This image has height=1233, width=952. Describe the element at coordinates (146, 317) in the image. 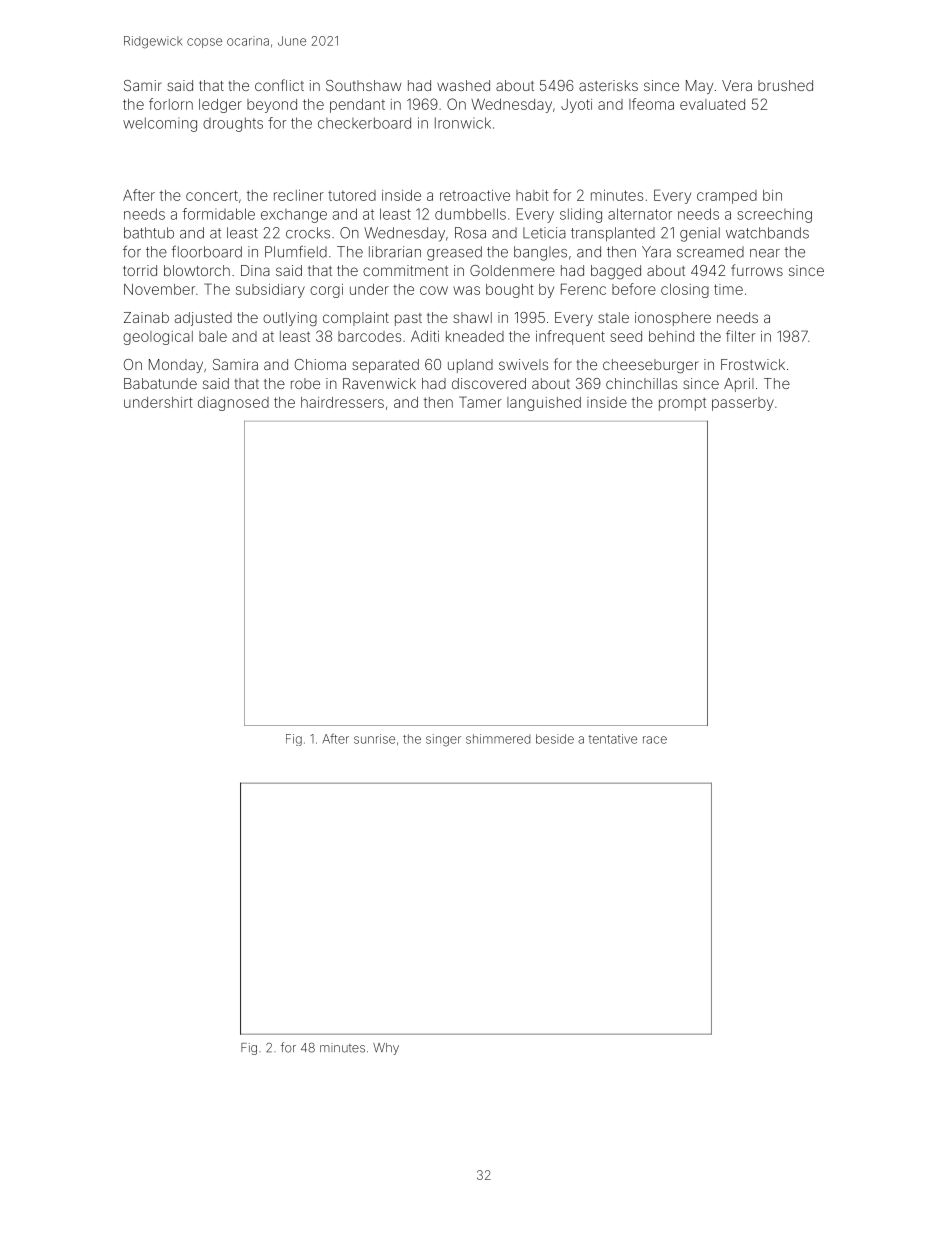

I see `Zainab` at that location.
